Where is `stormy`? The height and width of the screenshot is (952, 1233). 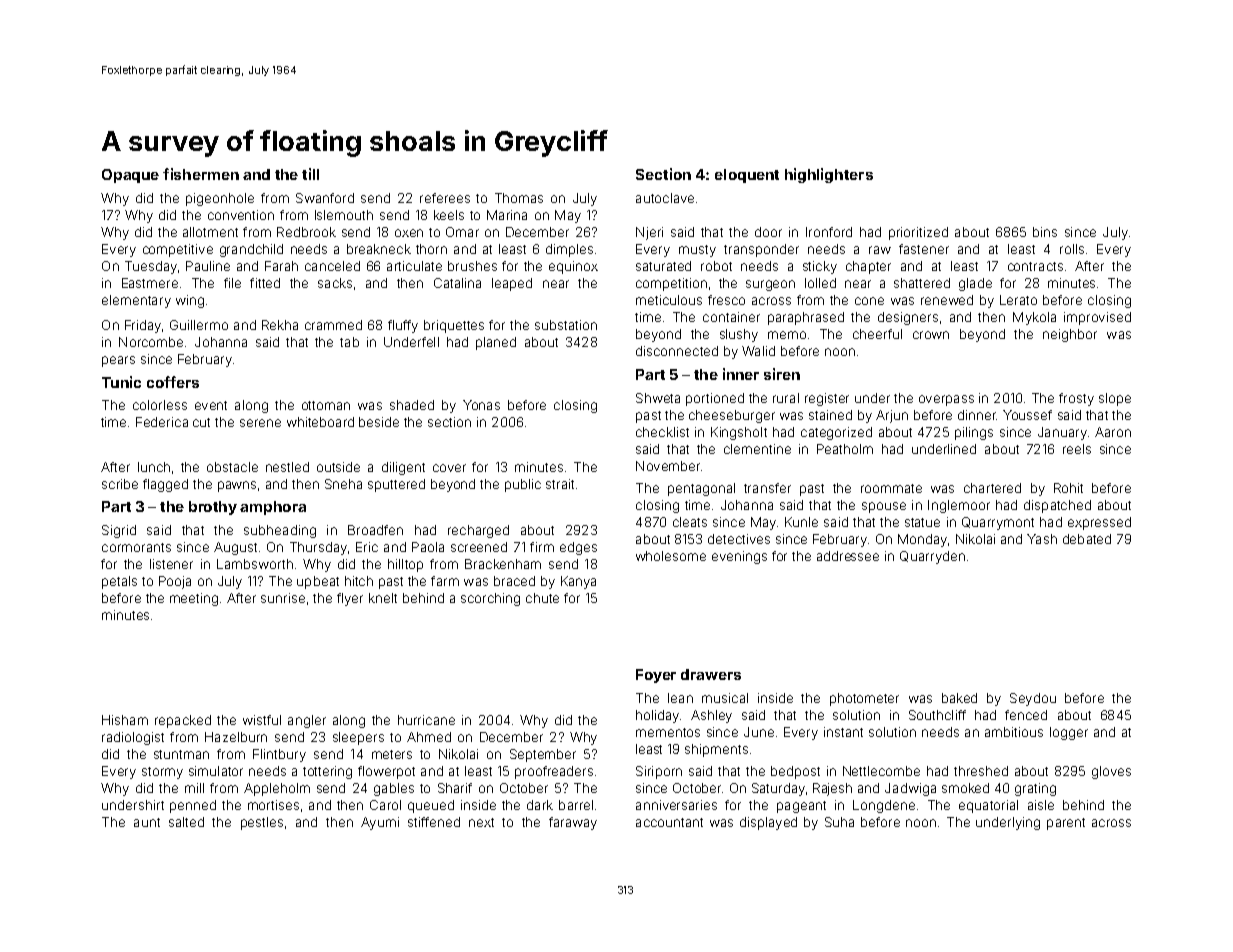 stormy is located at coordinates (162, 773).
